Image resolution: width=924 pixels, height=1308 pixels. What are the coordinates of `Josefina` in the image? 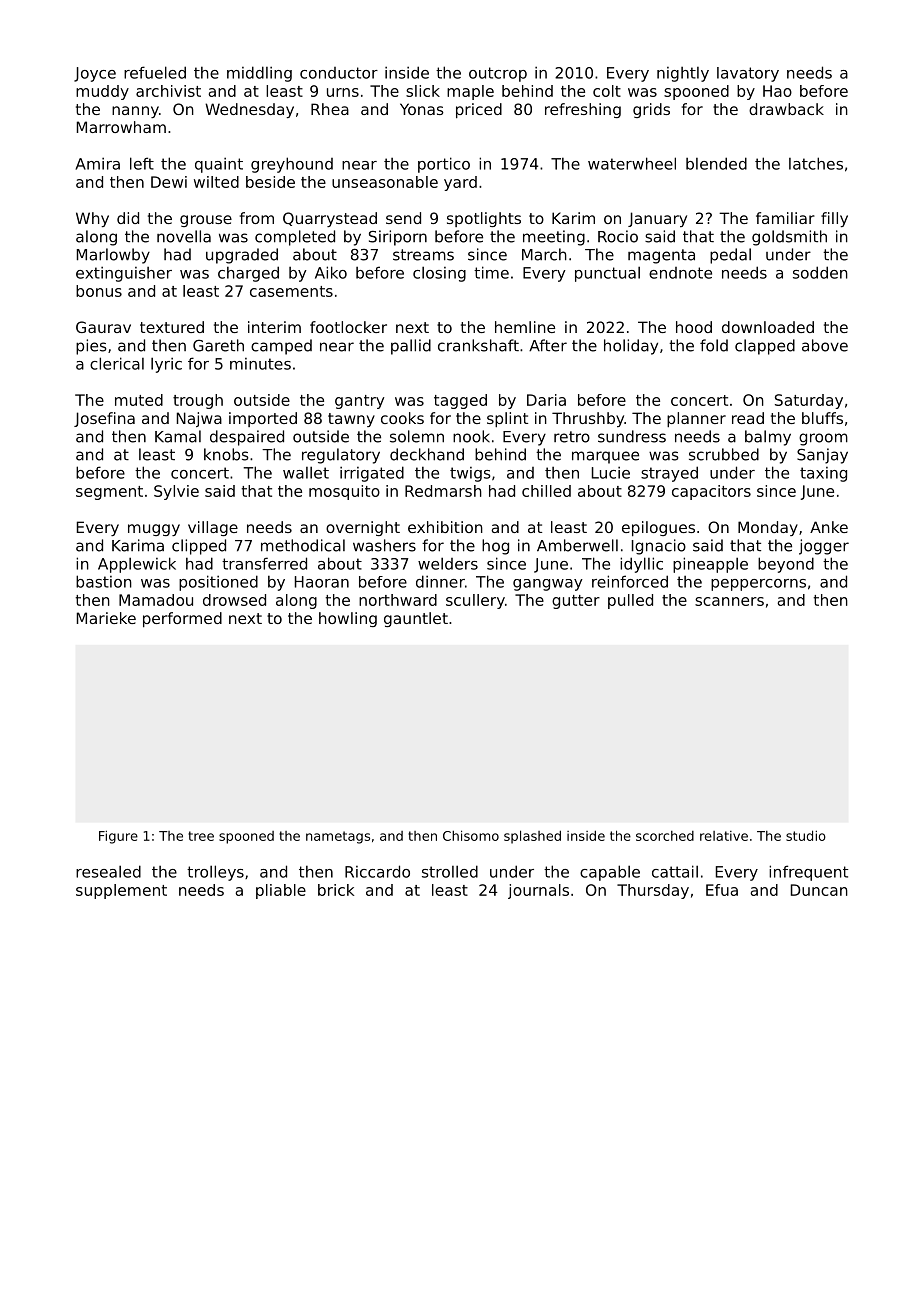 It's located at (104, 419).
